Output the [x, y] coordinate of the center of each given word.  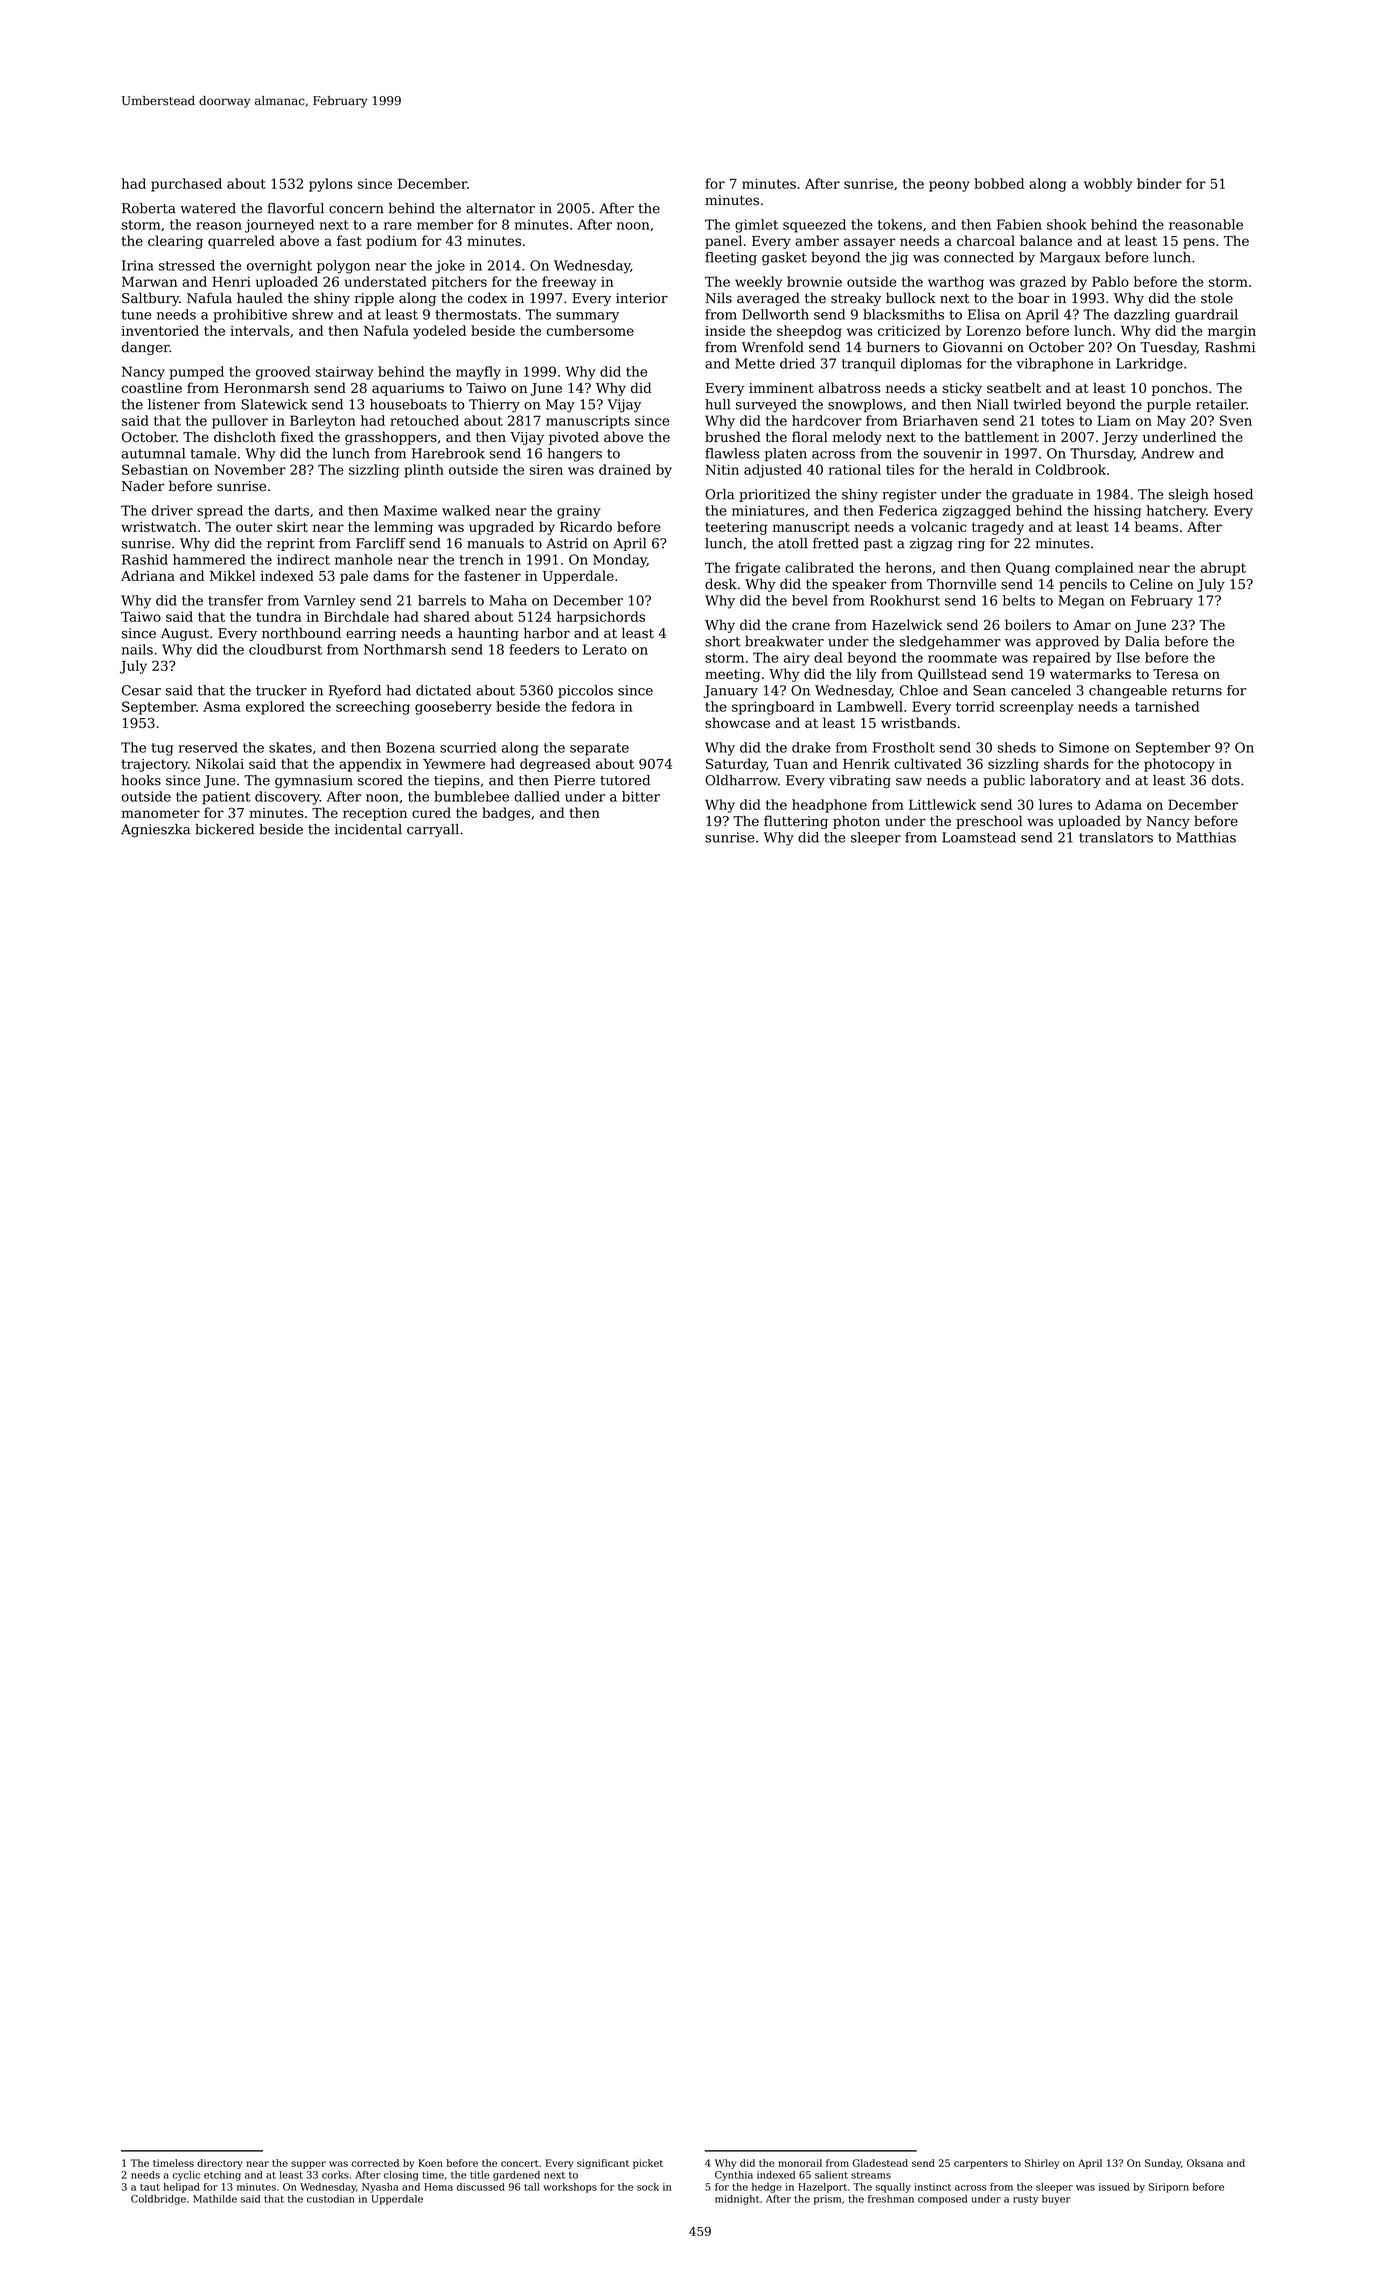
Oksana [1205, 2163]
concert [520, 2163]
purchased [186, 185]
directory [220, 2164]
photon [856, 822]
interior [642, 298]
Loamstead [979, 837]
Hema [438, 2187]
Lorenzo [993, 331]
